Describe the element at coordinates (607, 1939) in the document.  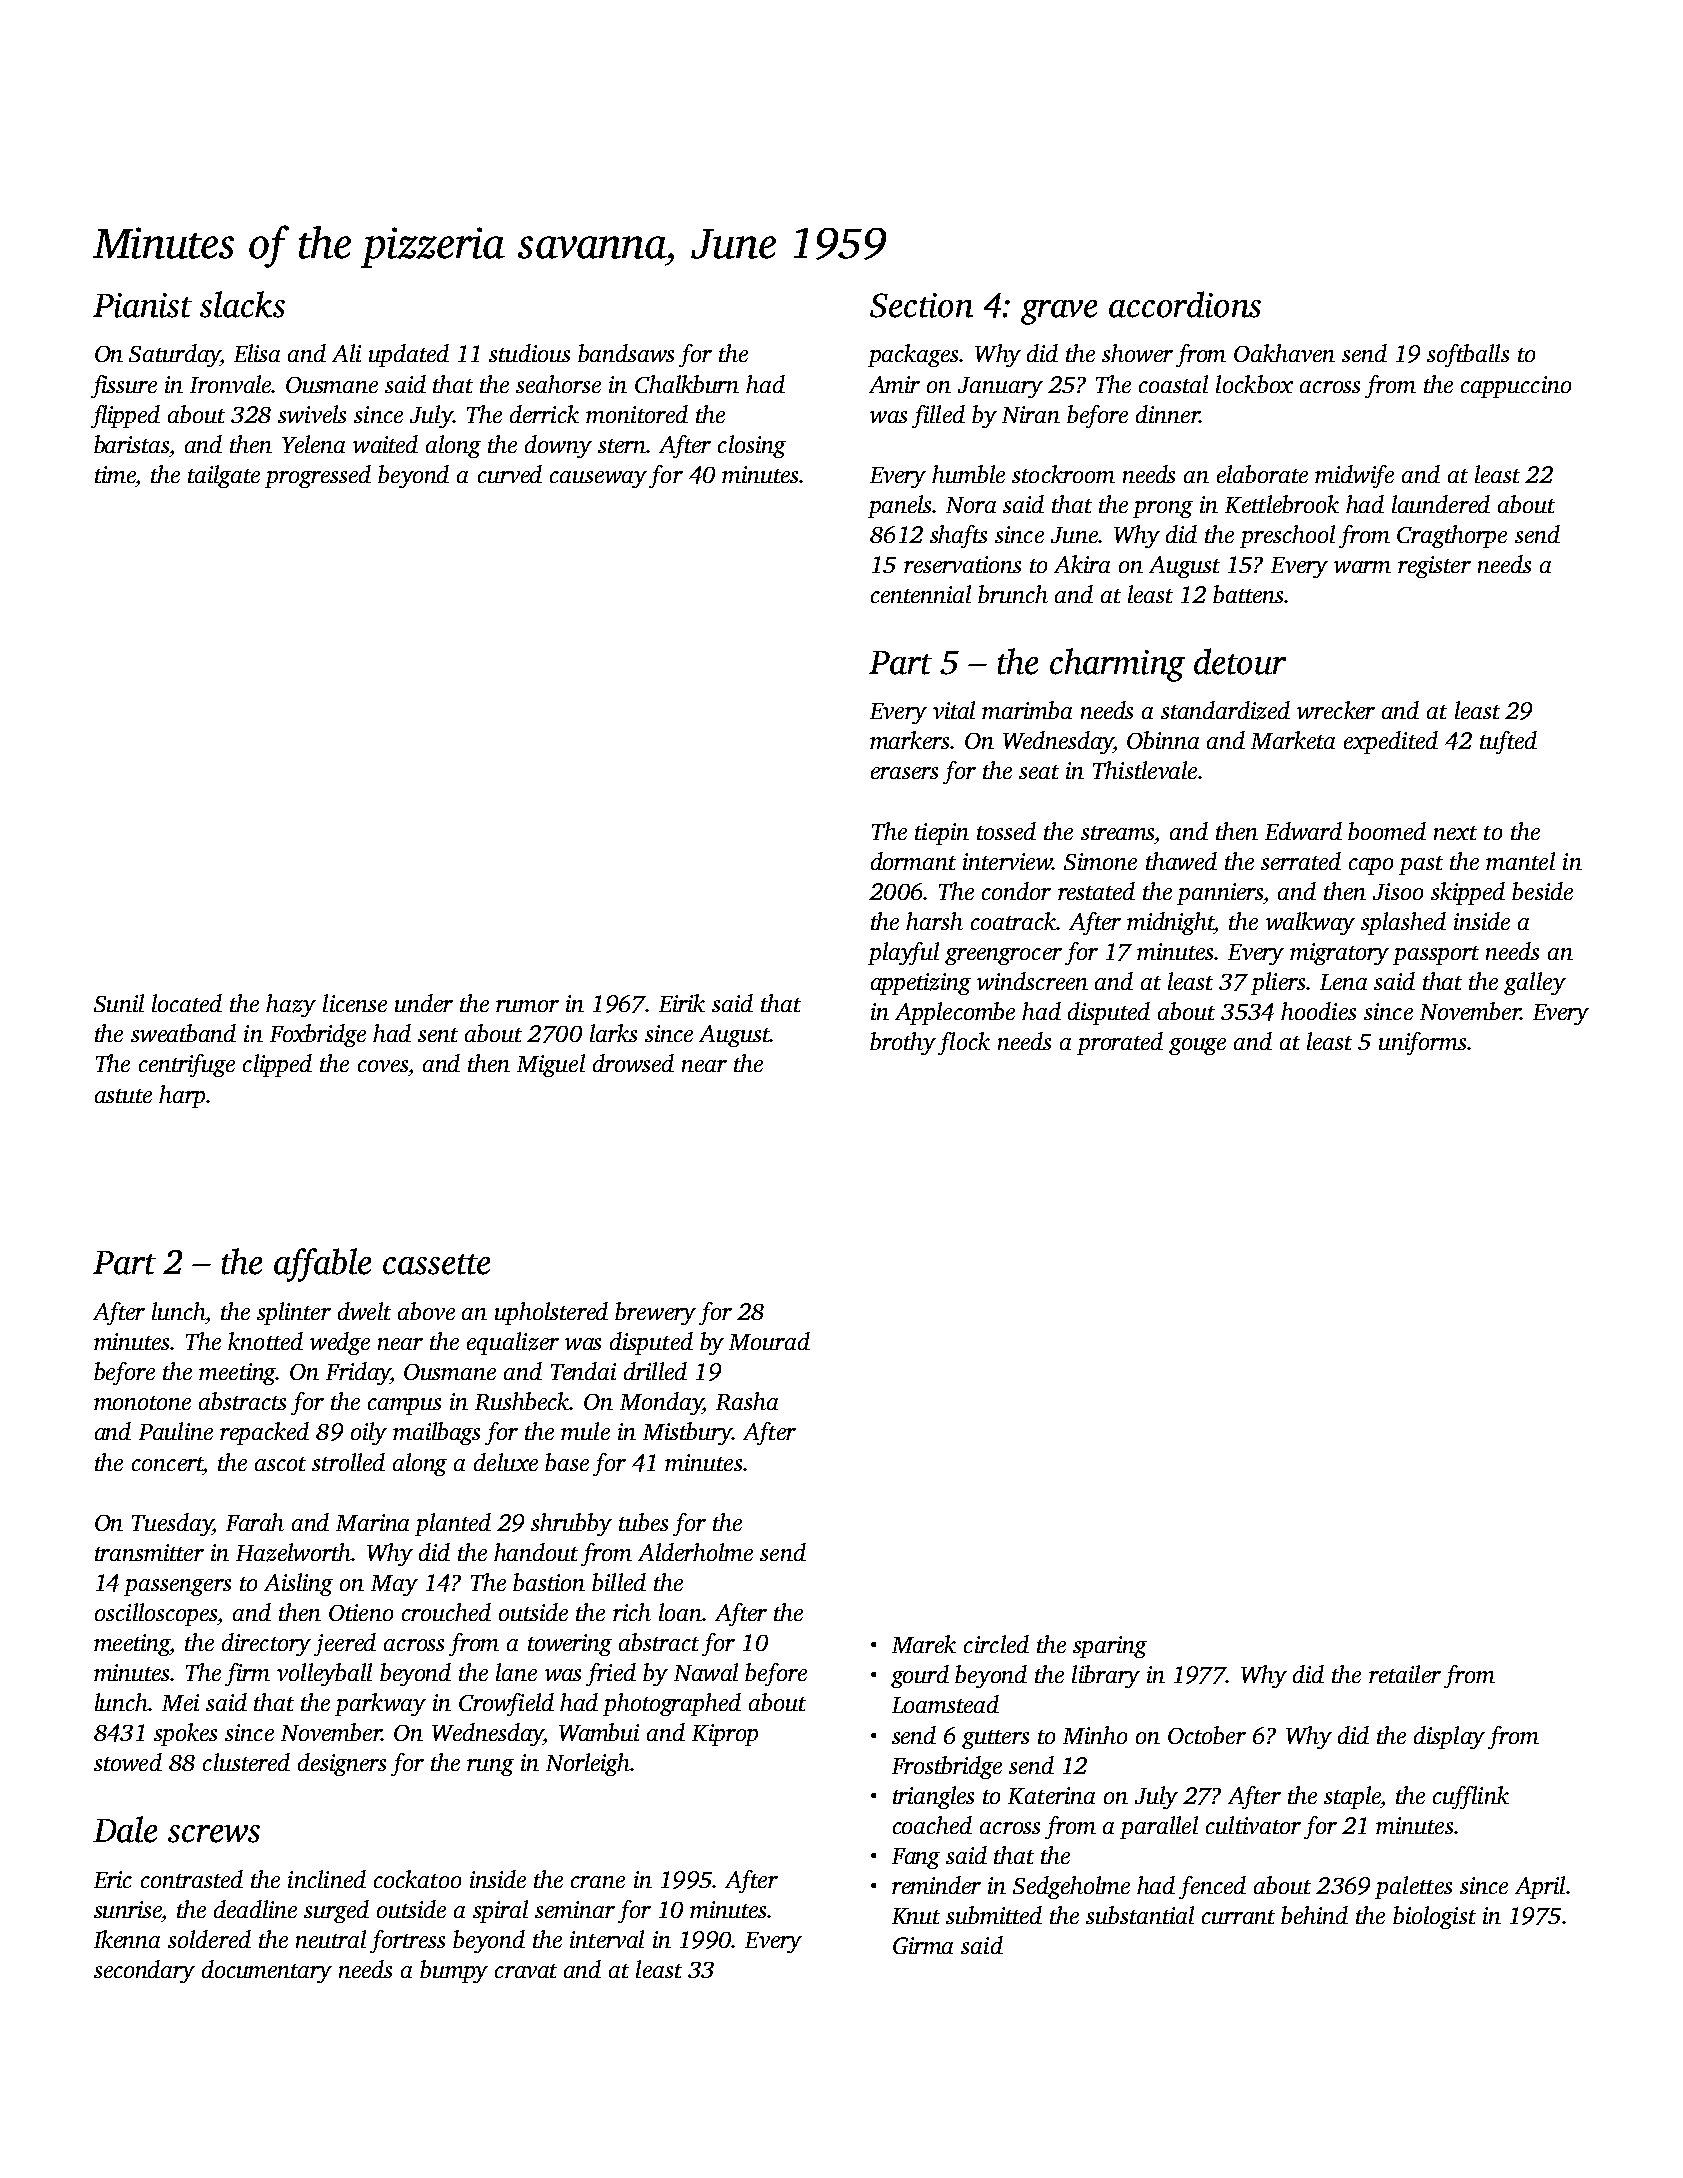
I see `interval` at that location.
